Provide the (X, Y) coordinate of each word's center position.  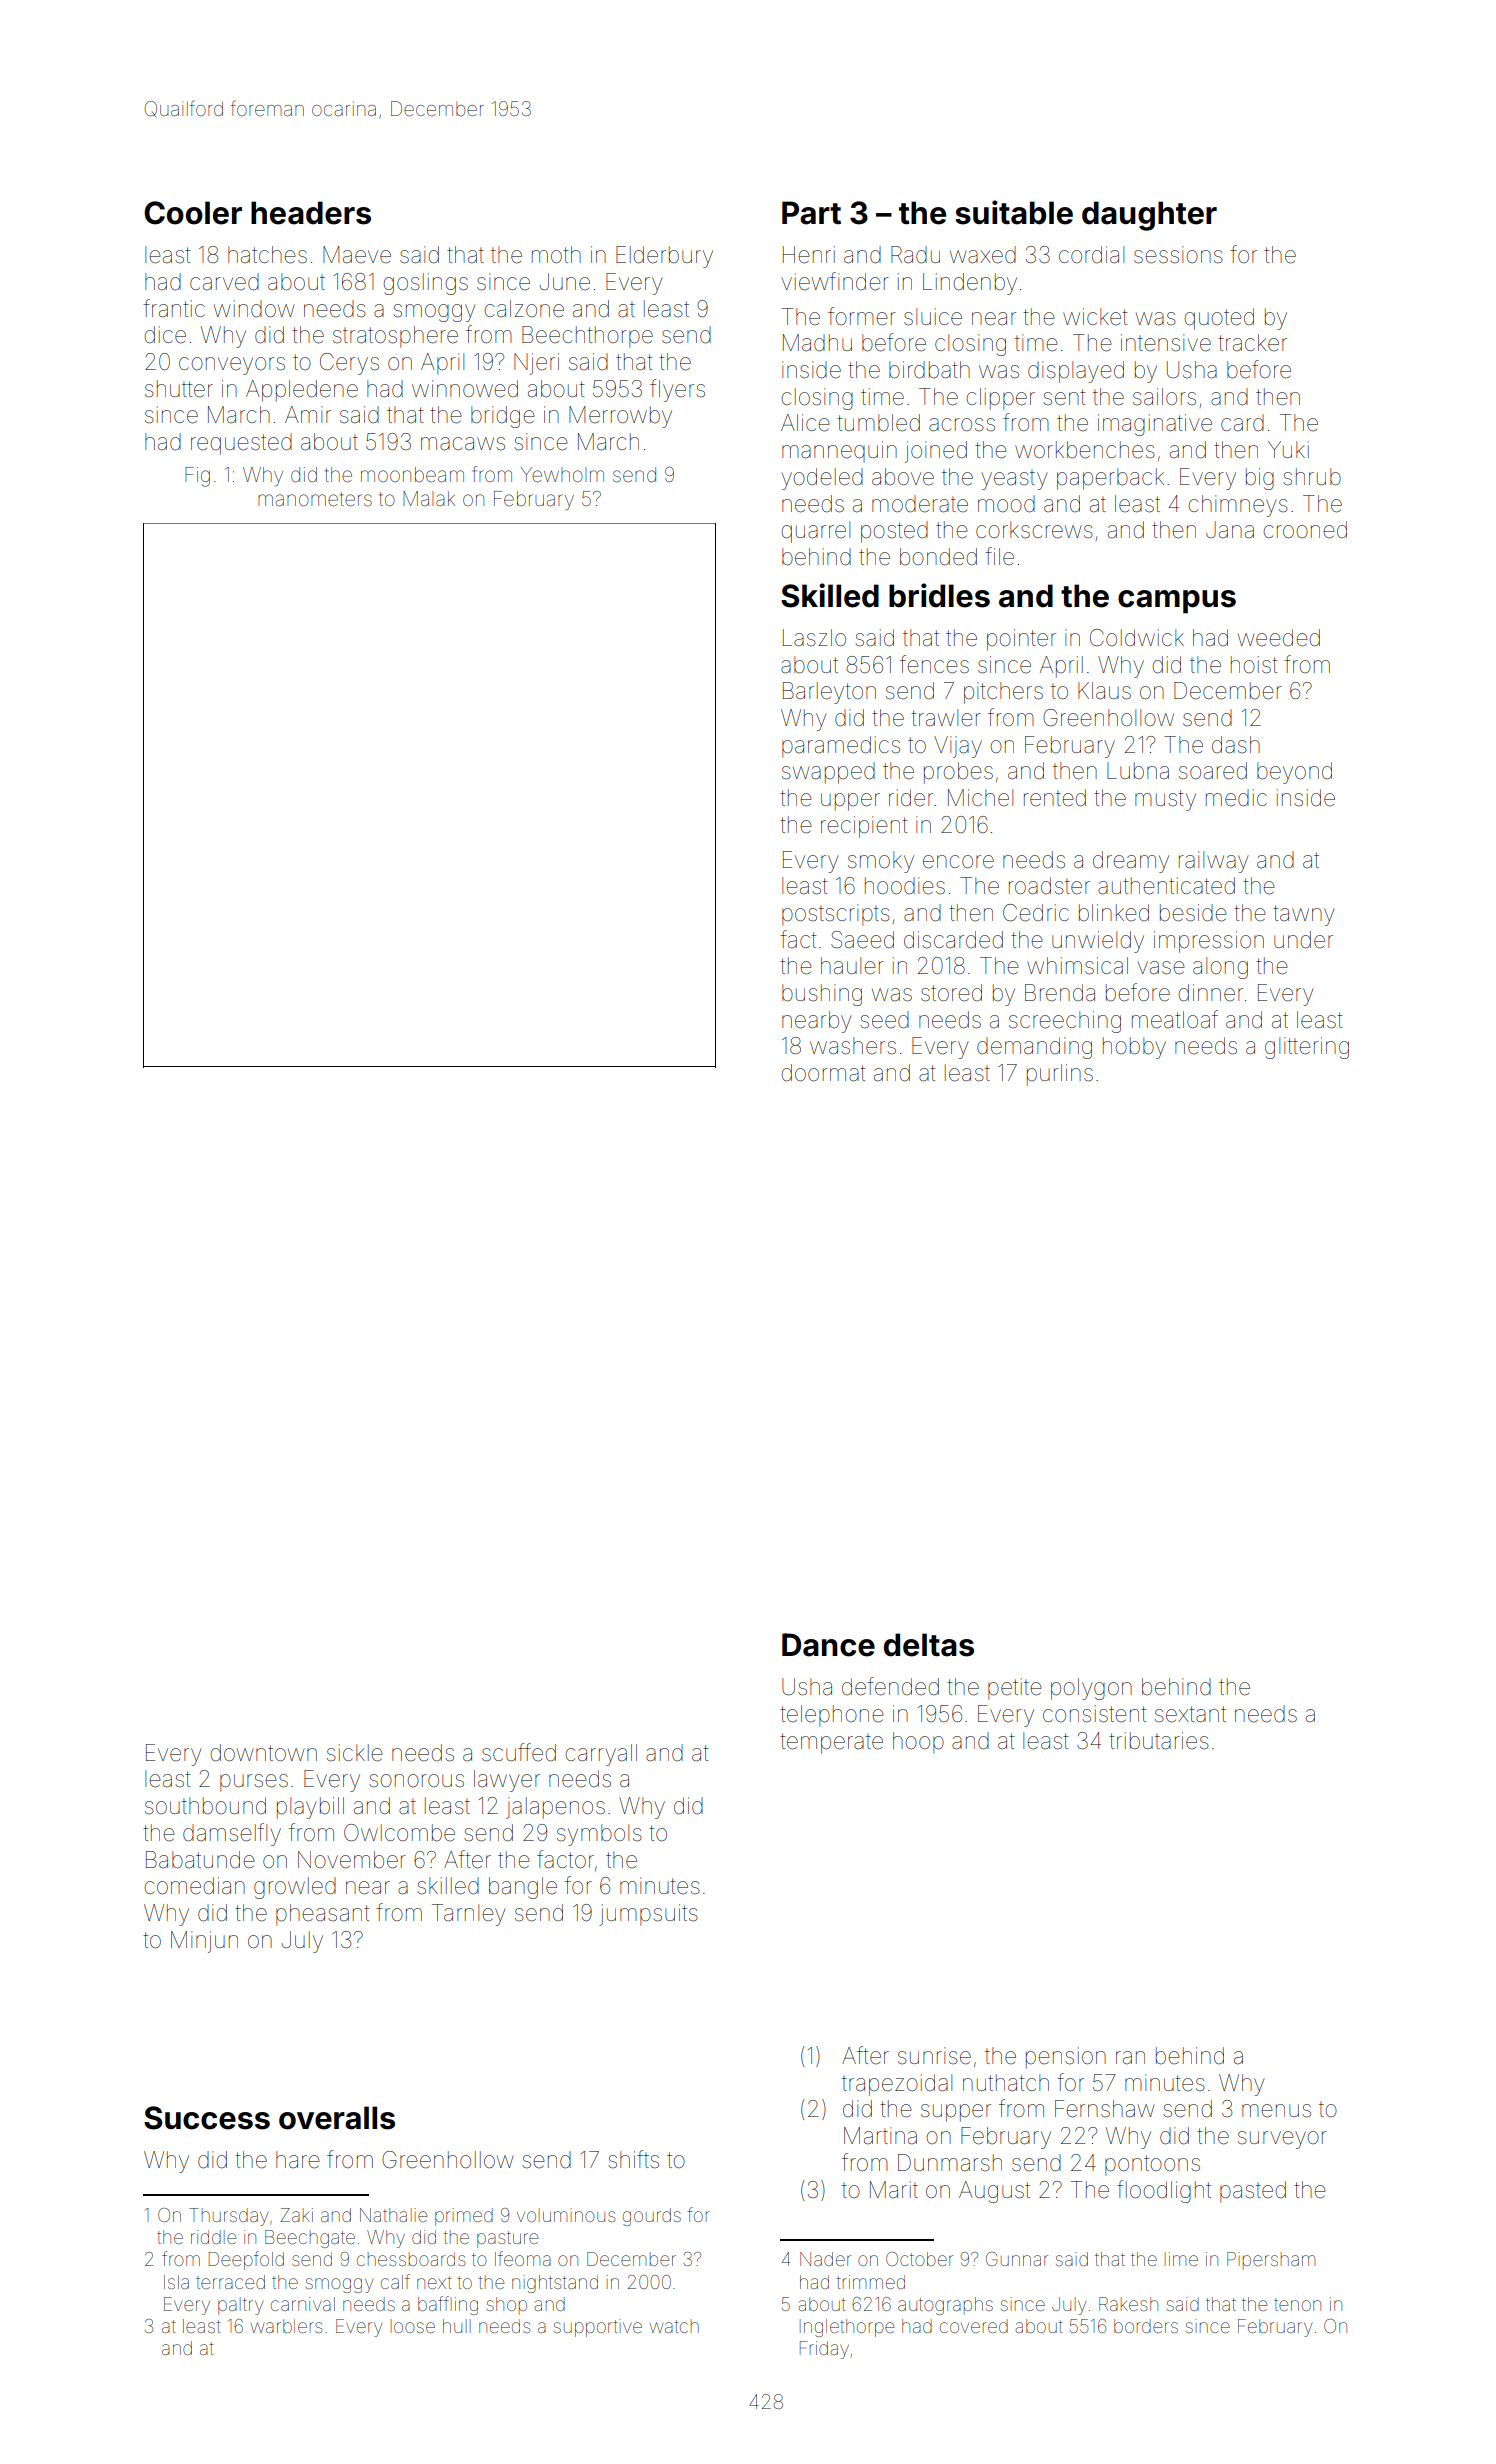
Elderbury (664, 257)
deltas (929, 1645)
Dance (828, 1645)
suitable (1014, 212)
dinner (1210, 993)
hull (457, 2326)
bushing (822, 995)
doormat (823, 1073)
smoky (881, 862)
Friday (824, 2350)
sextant (1190, 1714)
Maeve (357, 255)
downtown (263, 1753)
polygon (1091, 1689)
